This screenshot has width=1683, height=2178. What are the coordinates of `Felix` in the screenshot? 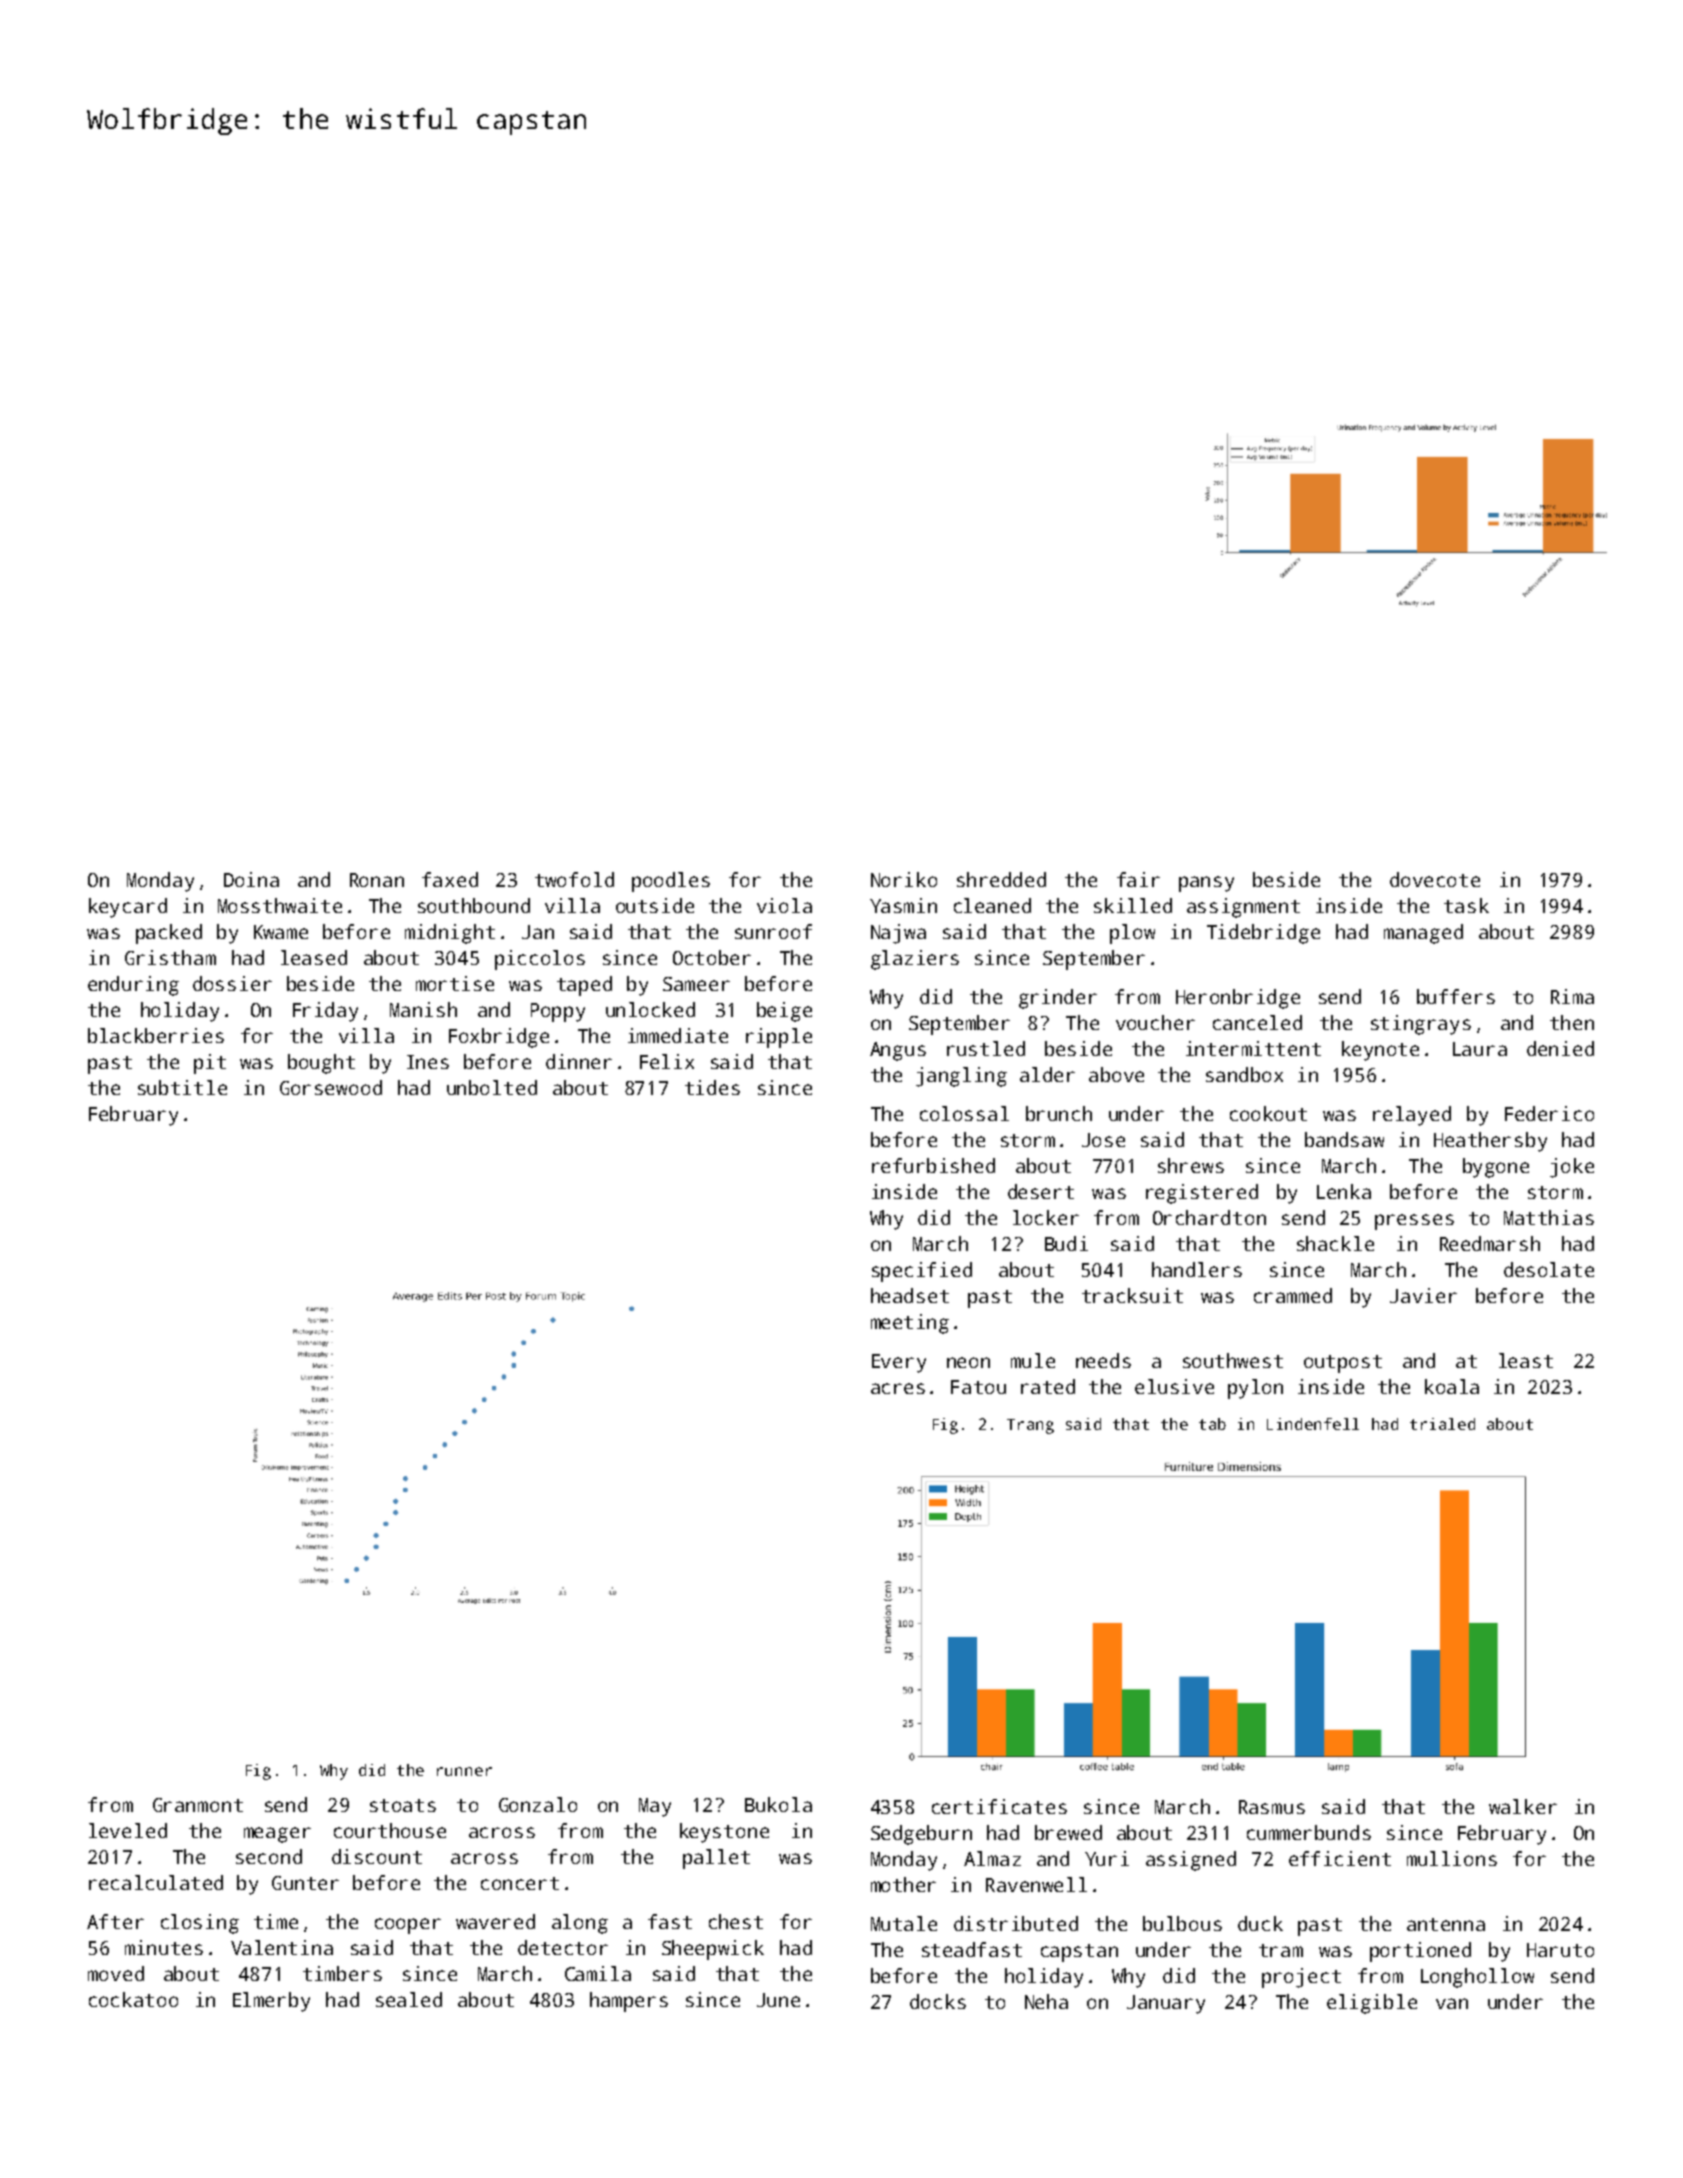 It's located at (667, 1061).
